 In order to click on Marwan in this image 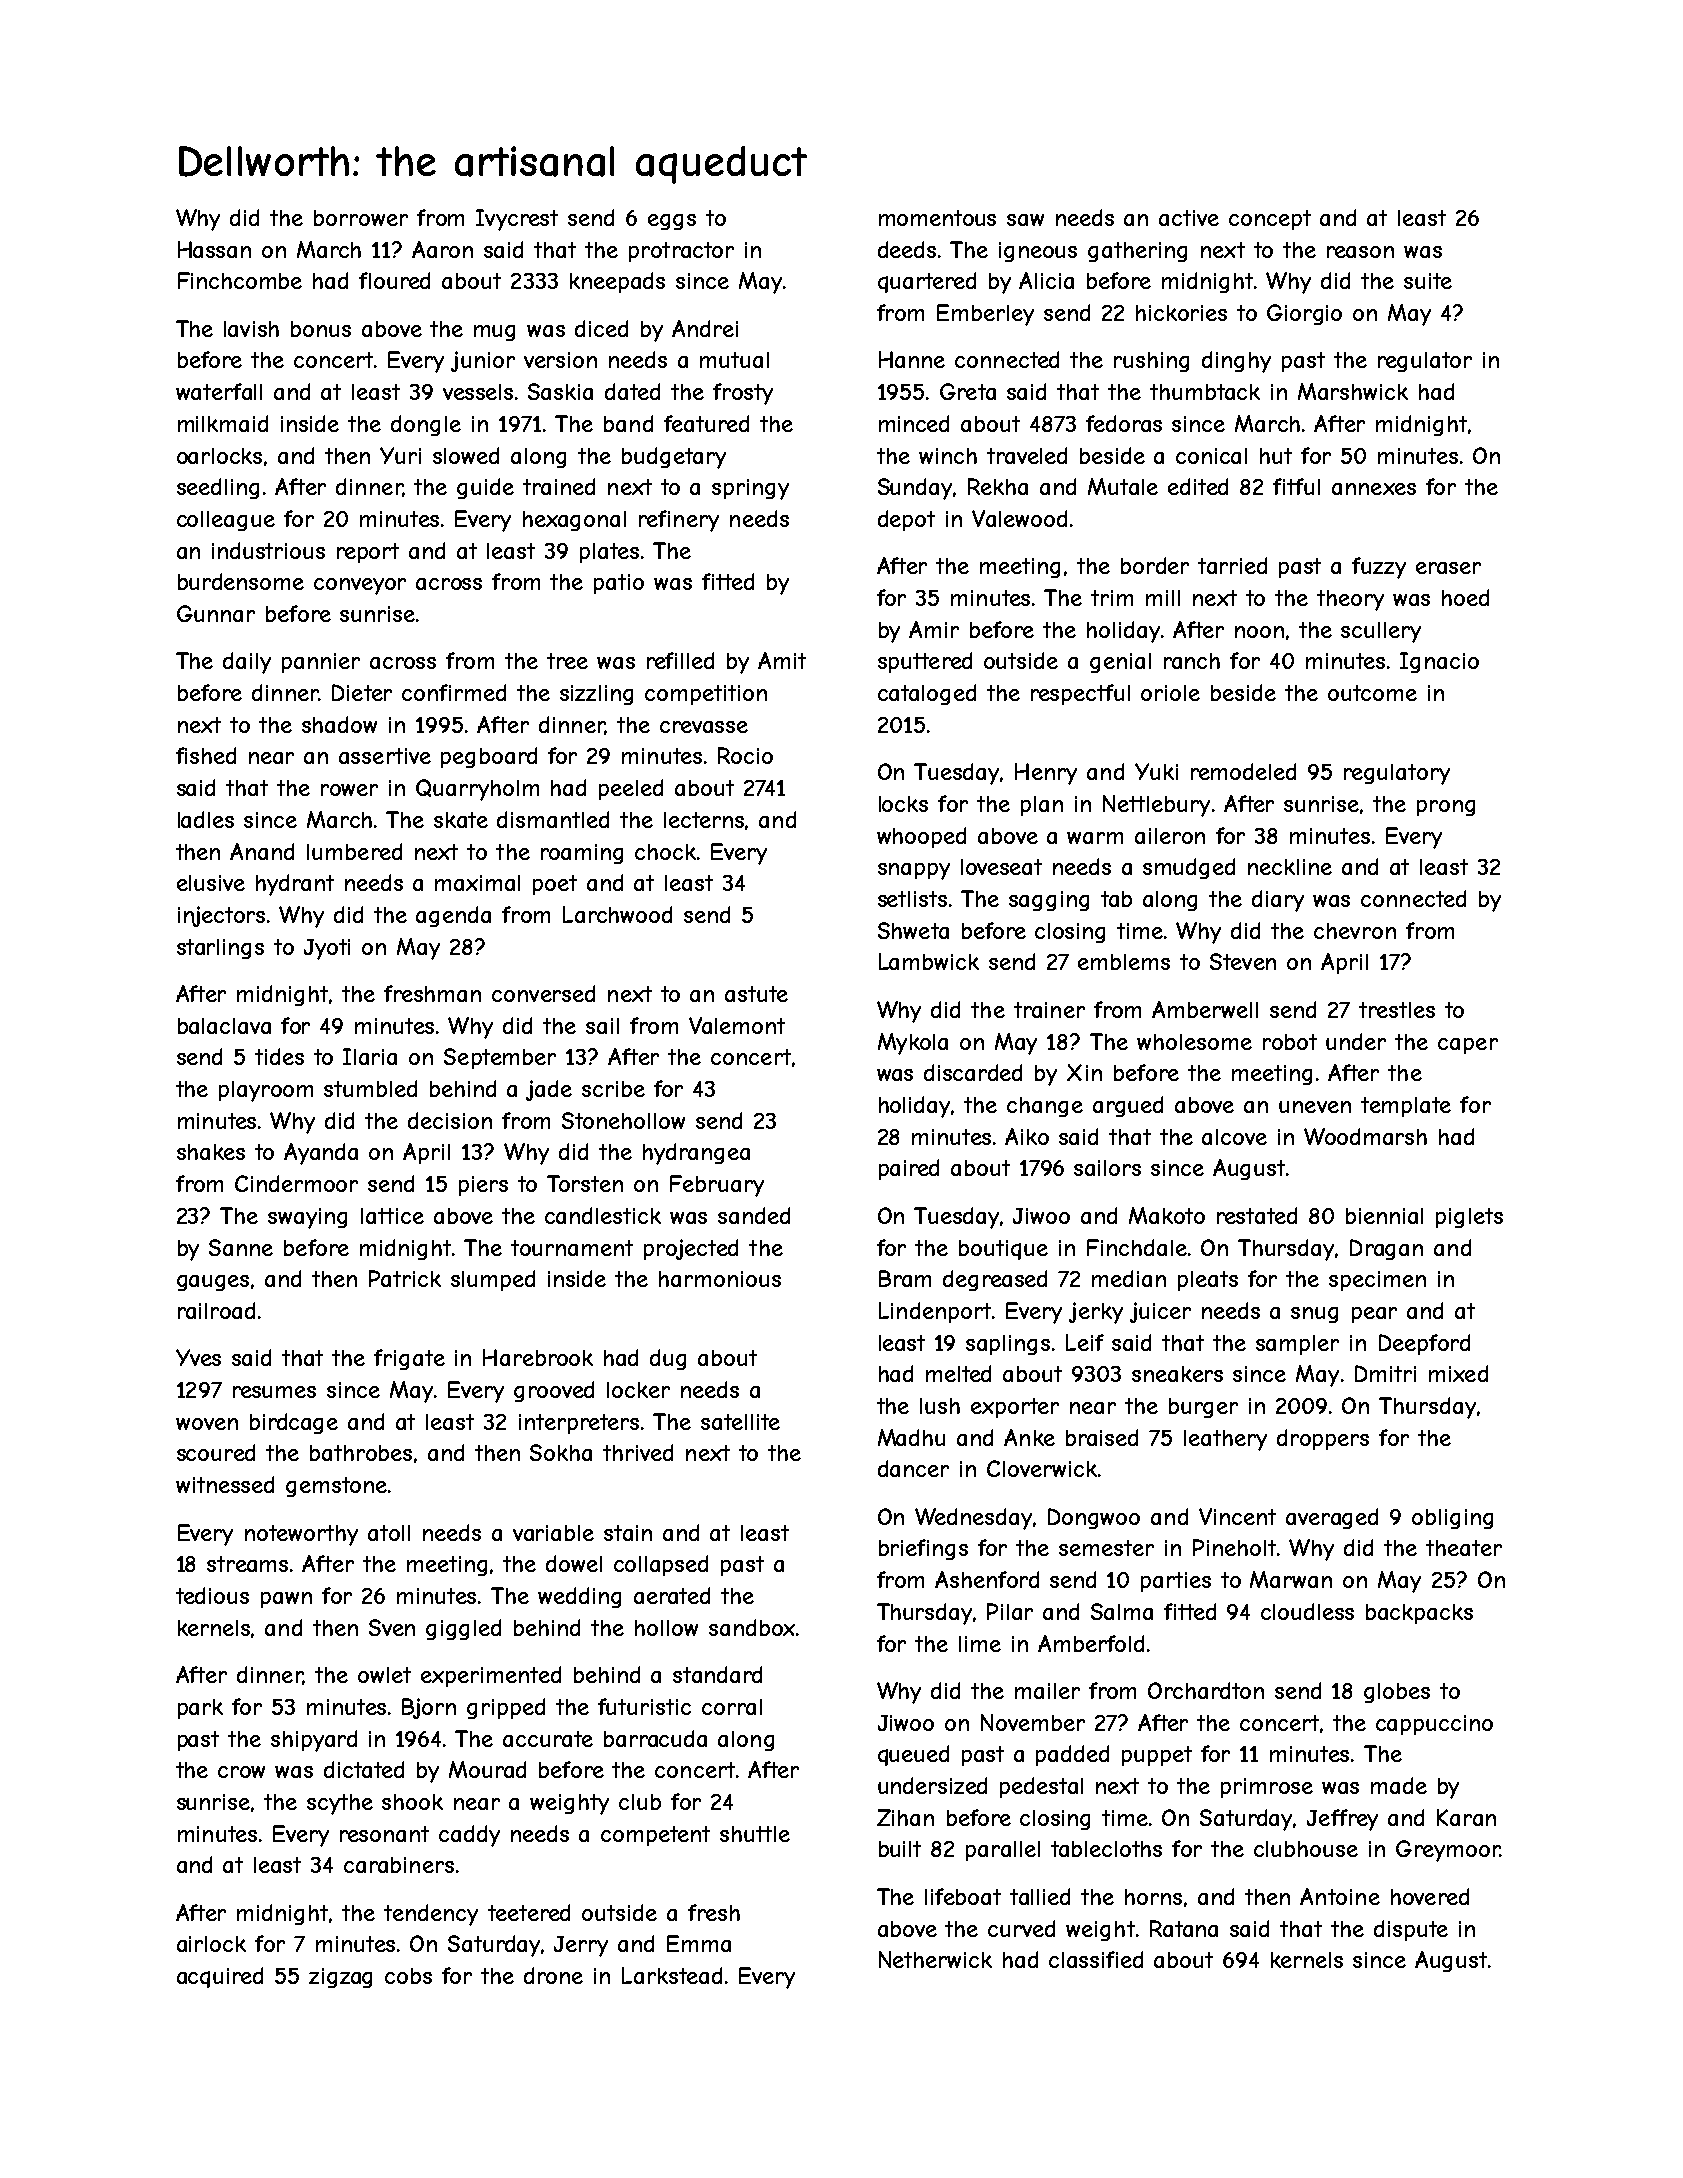, I will do `click(1291, 1579)`.
